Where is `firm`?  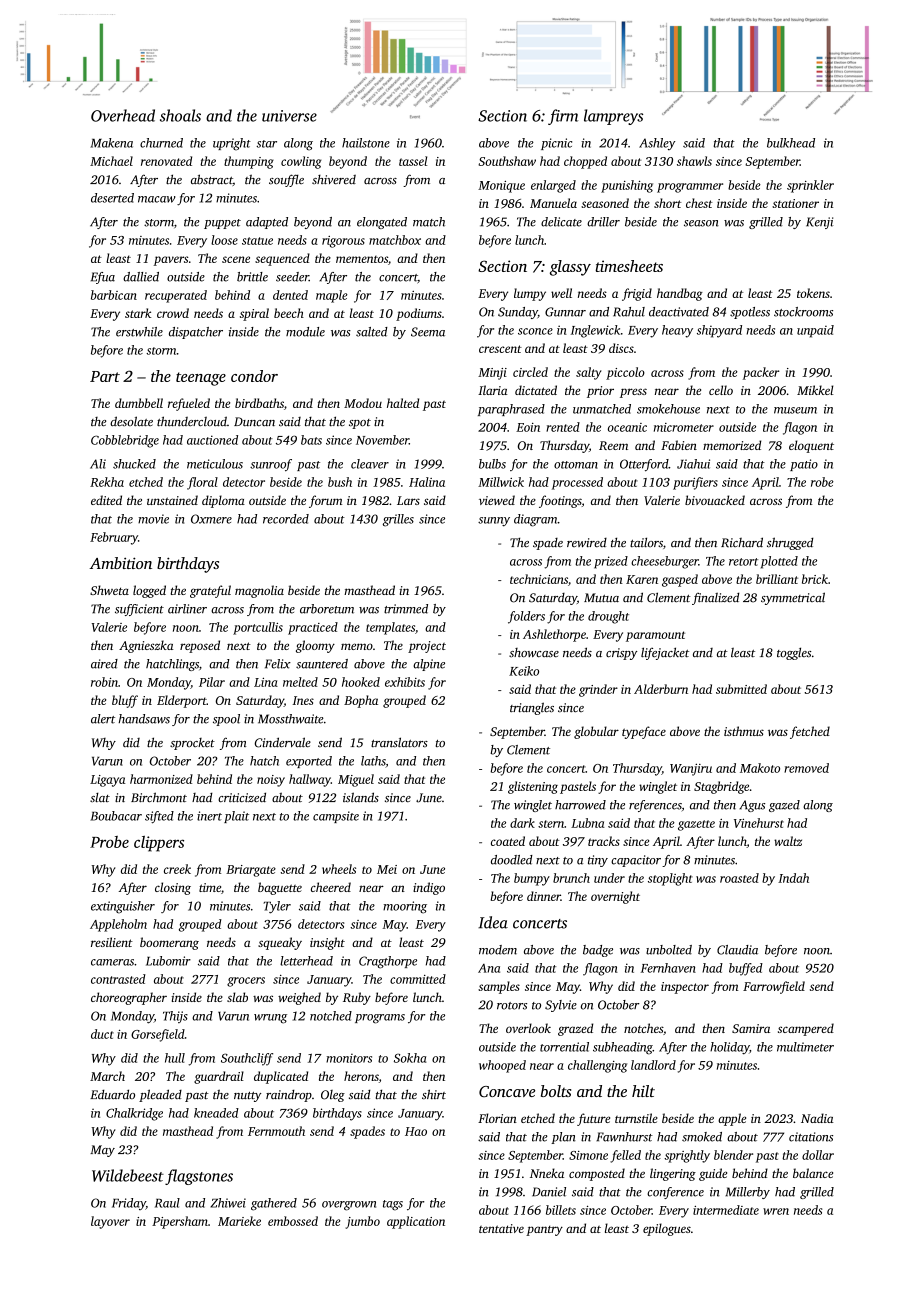
firm is located at coordinates (563, 117).
